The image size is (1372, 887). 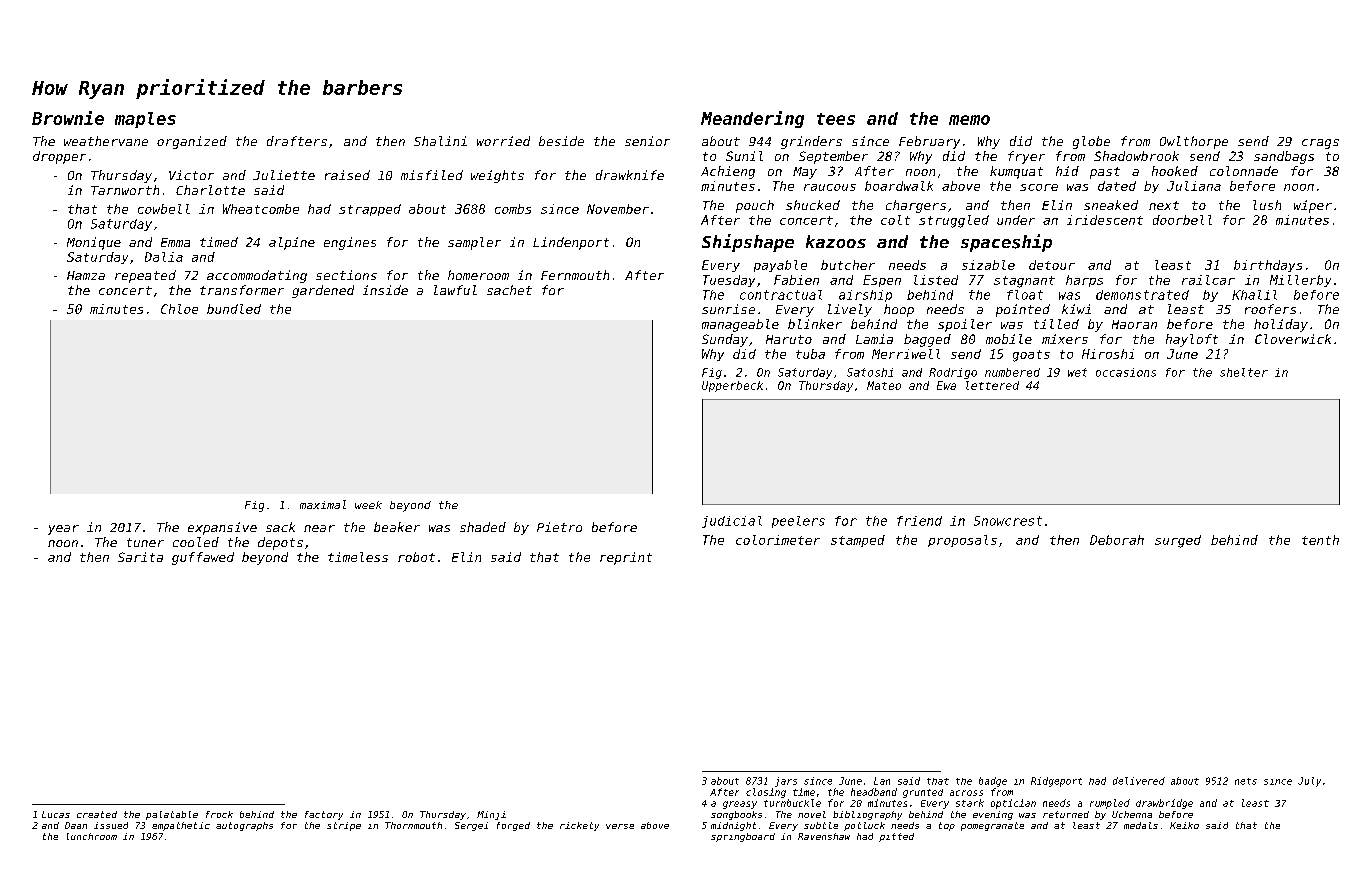 I want to click on Daan, so click(x=76, y=825).
